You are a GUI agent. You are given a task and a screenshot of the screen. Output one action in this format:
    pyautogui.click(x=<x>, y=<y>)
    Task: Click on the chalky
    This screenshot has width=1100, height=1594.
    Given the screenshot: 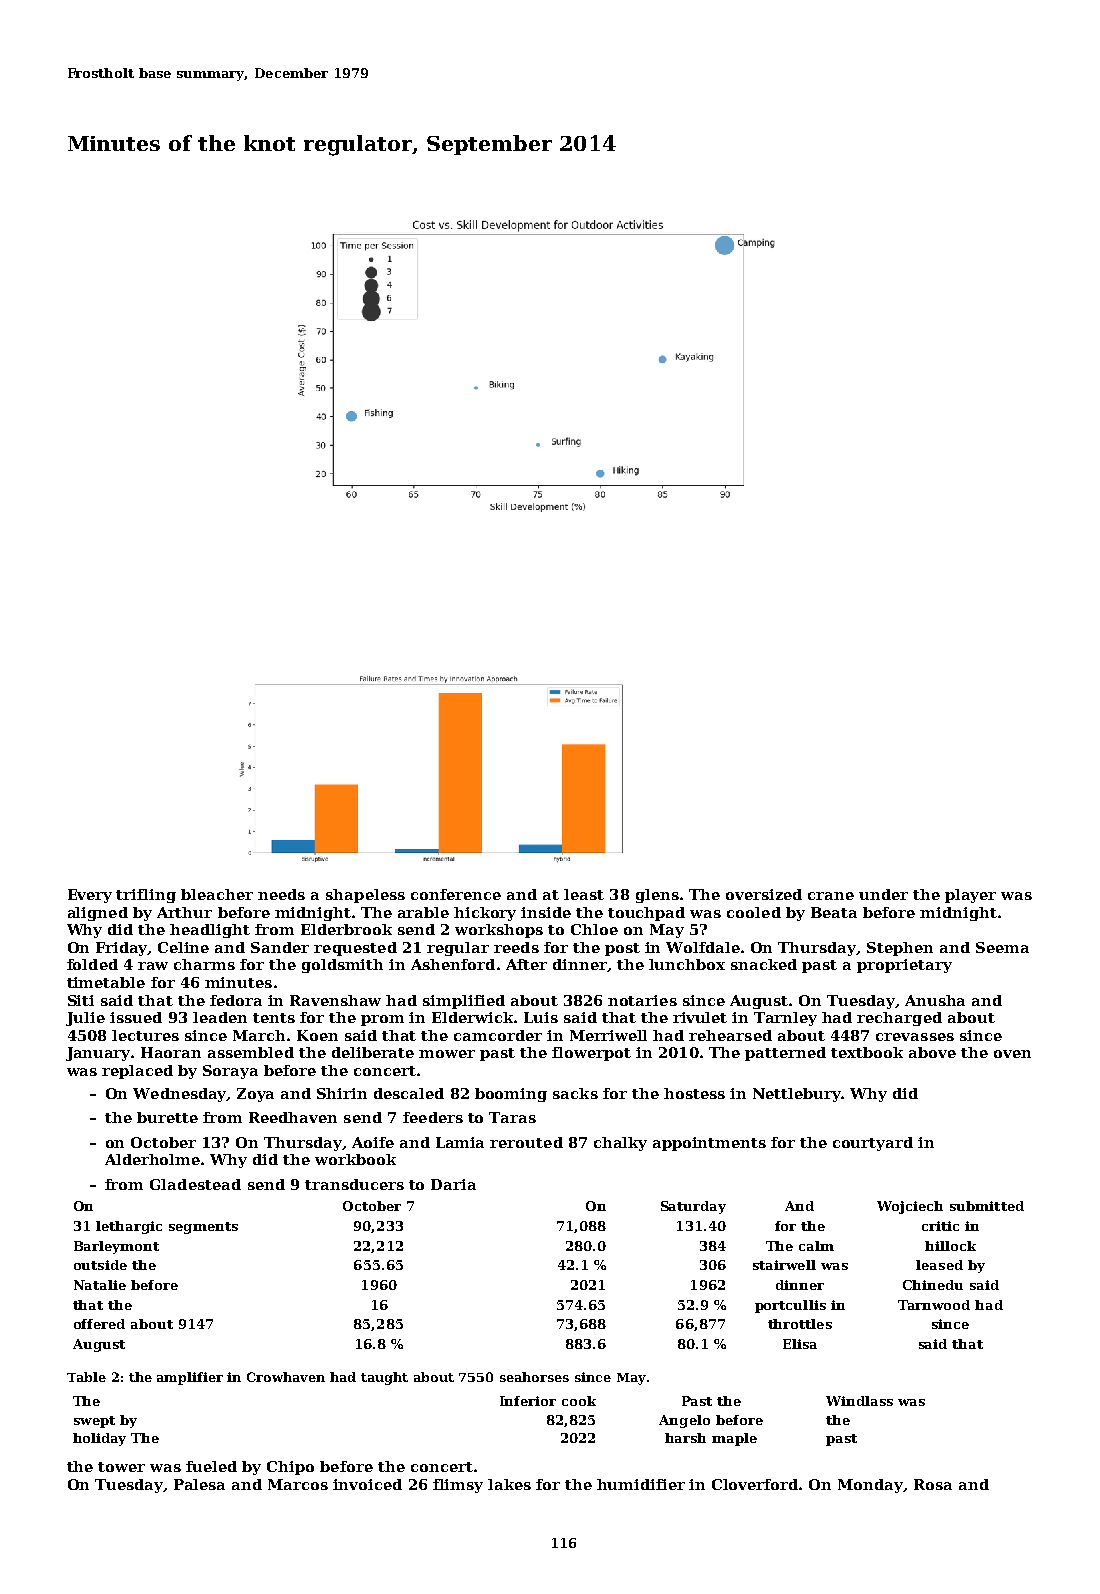 What is the action you would take?
    pyautogui.click(x=620, y=1144)
